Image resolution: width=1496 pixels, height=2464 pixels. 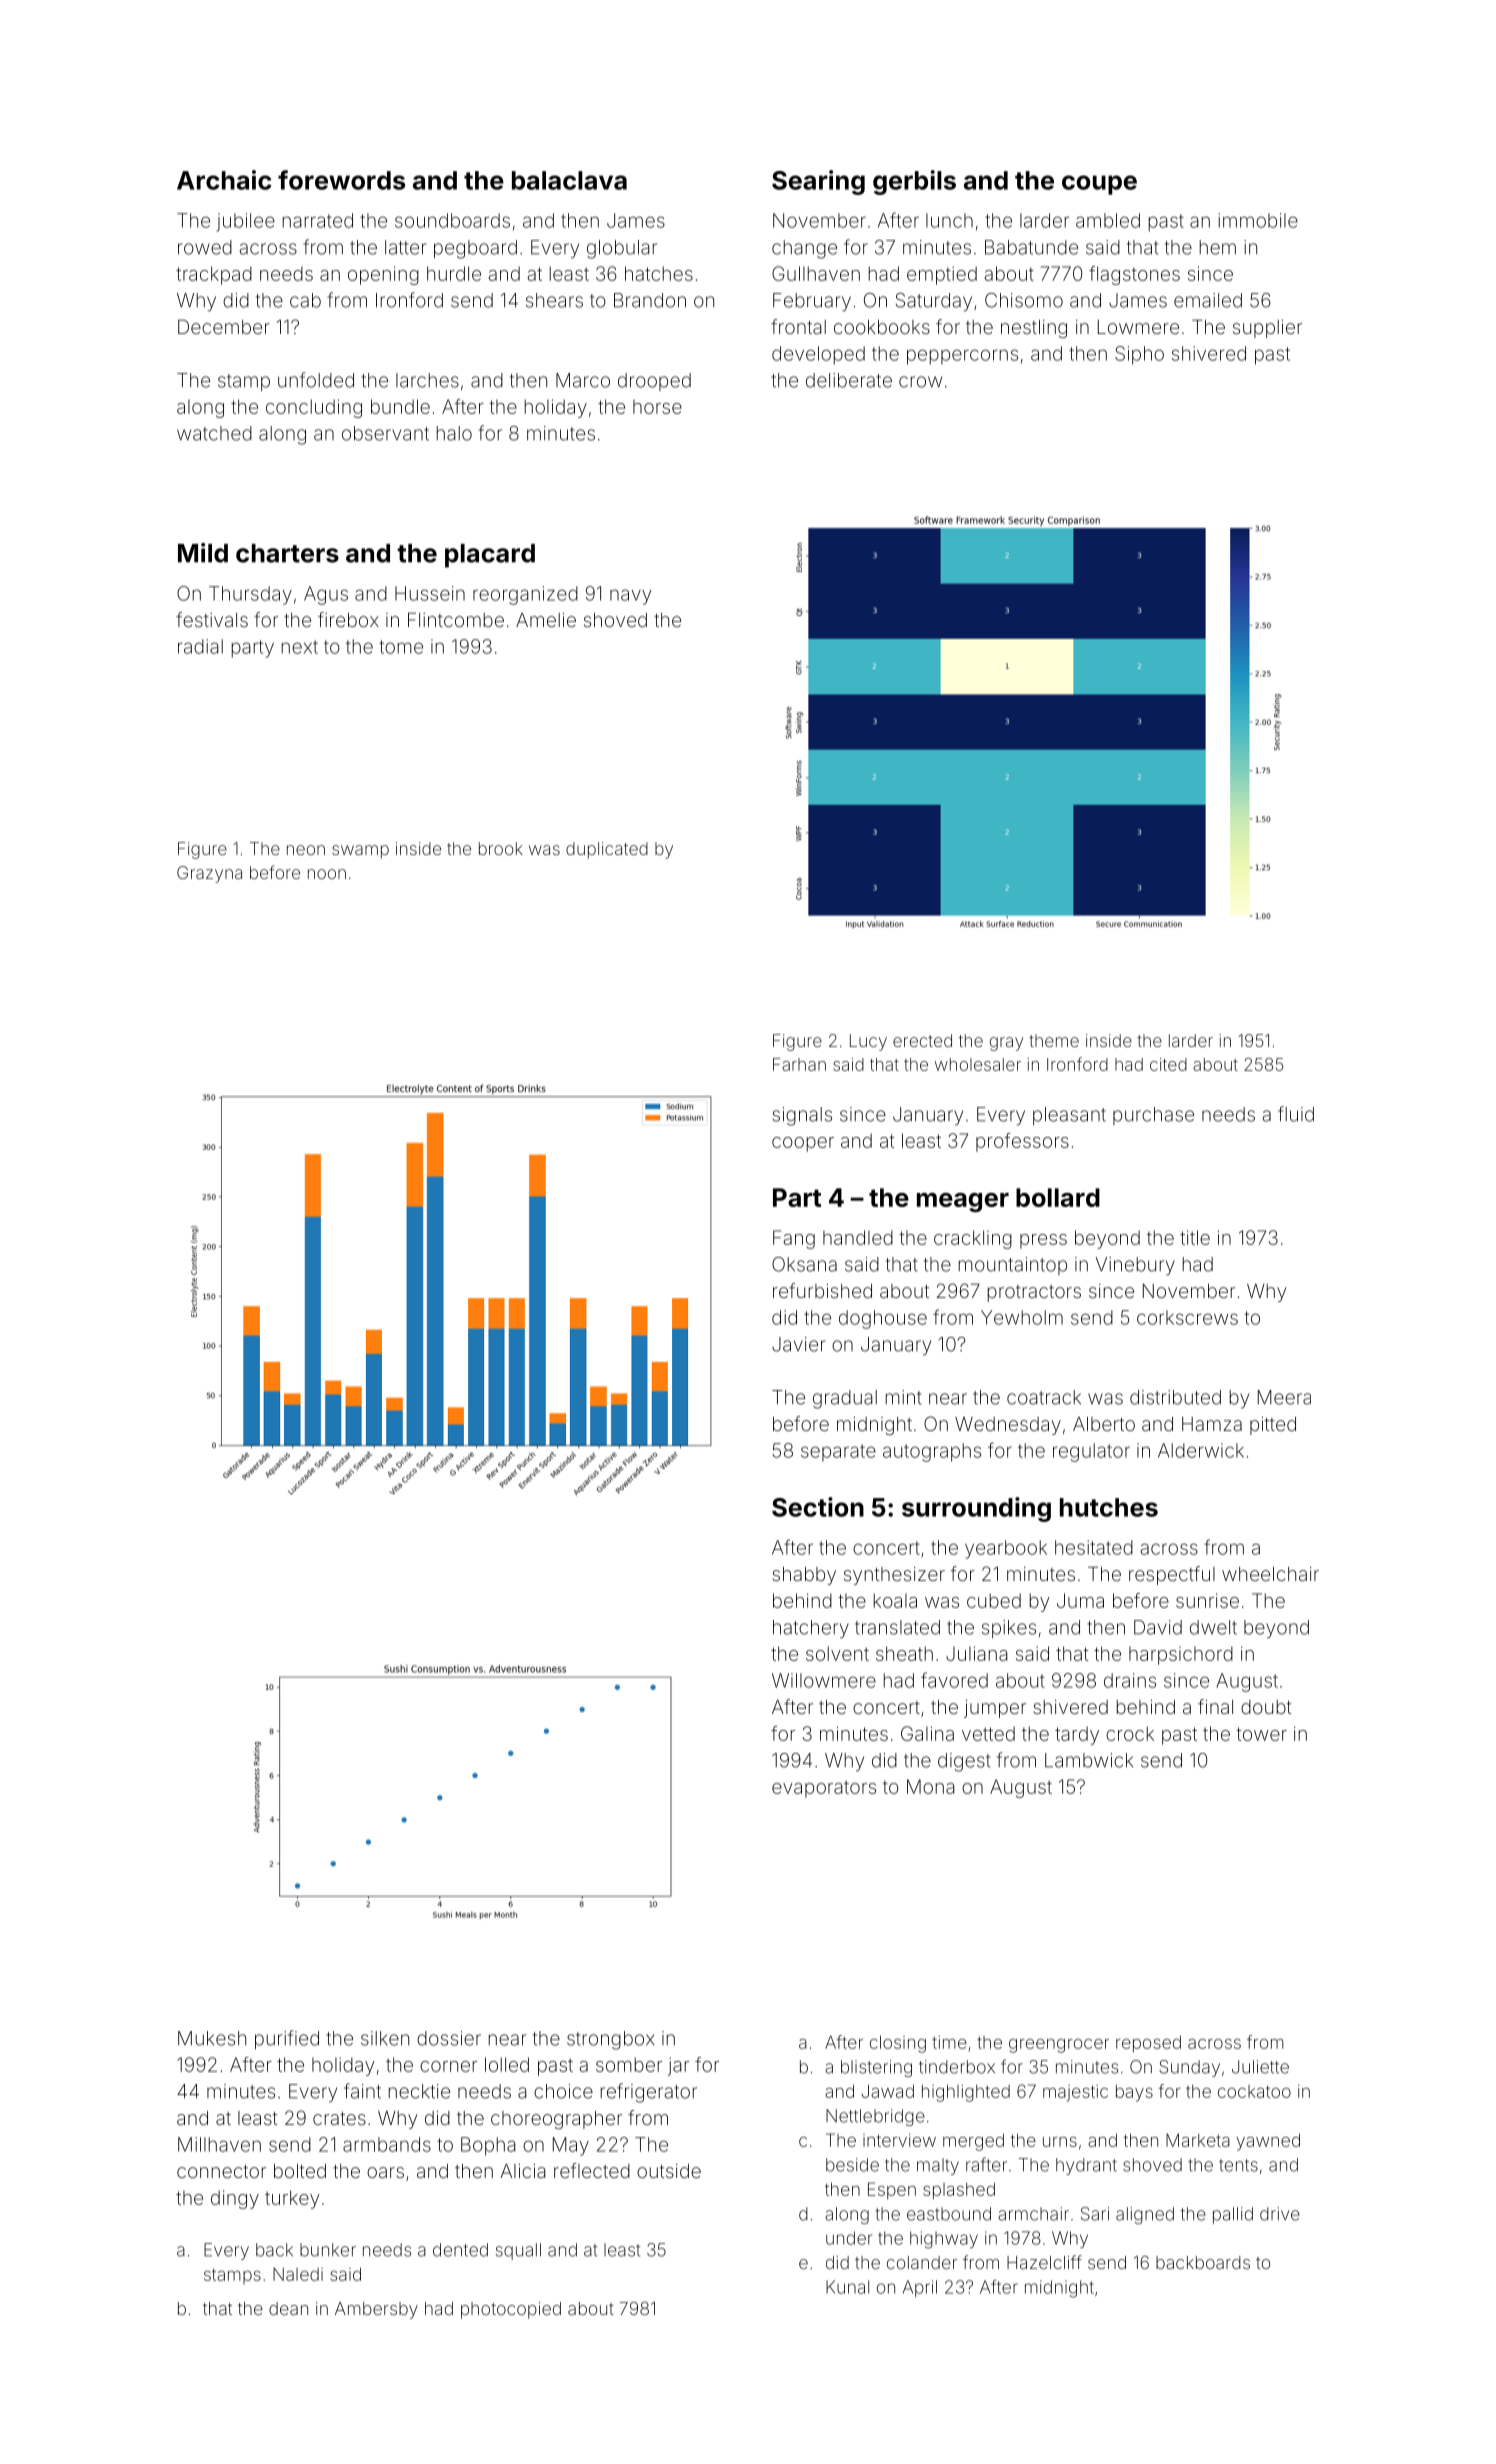 I want to click on Mukesh, so click(x=212, y=2038).
